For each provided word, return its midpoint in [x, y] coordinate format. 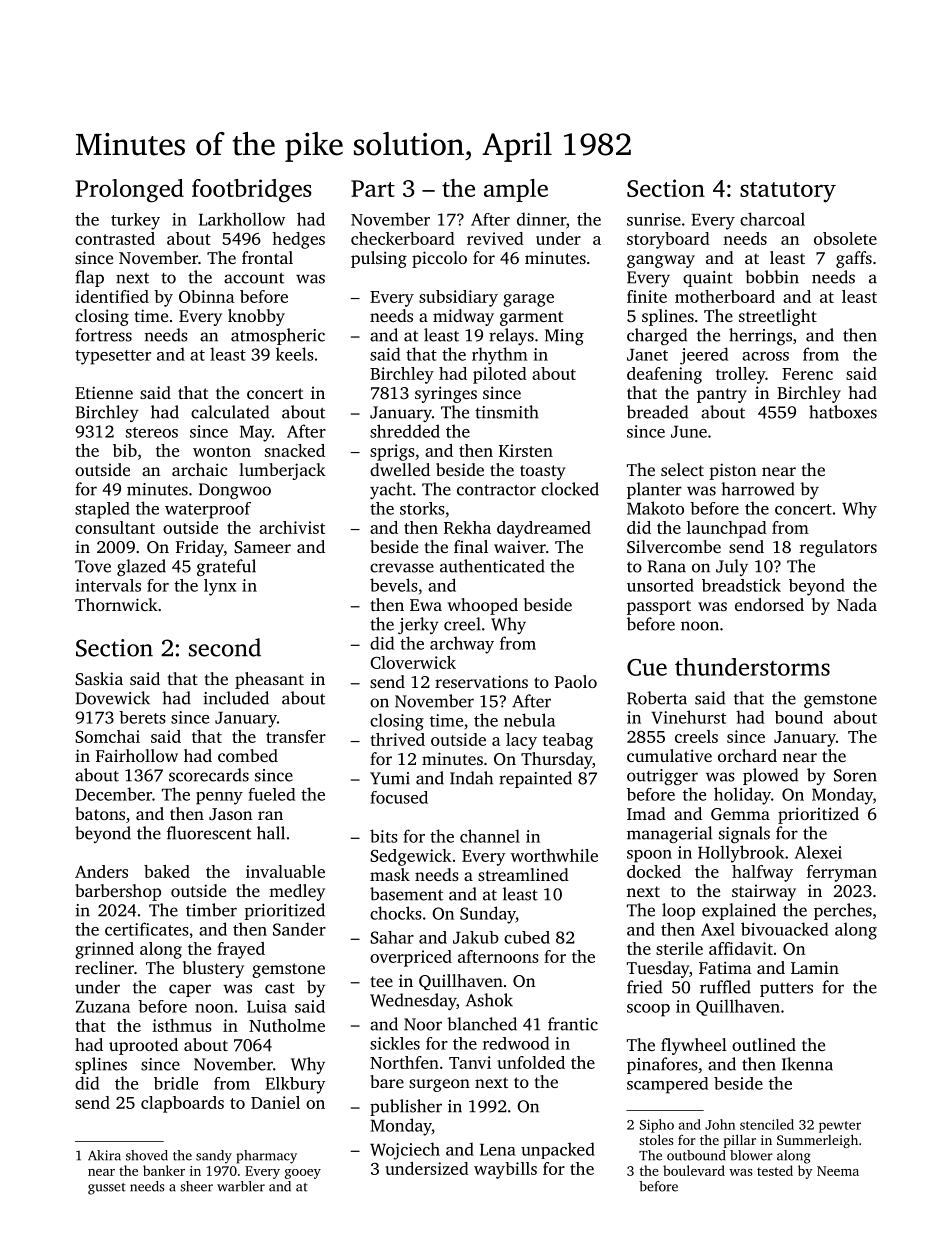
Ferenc [807, 374]
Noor [423, 1024]
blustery [213, 969]
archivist [292, 527]
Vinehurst [688, 717]
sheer [196, 1186]
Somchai [107, 736]
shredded [405, 431]
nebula [529, 720]
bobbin [772, 277]
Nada [857, 604]
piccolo [439, 259]
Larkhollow [242, 219]
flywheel [694, 1046]
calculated [230, 412]
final [471, 546]
